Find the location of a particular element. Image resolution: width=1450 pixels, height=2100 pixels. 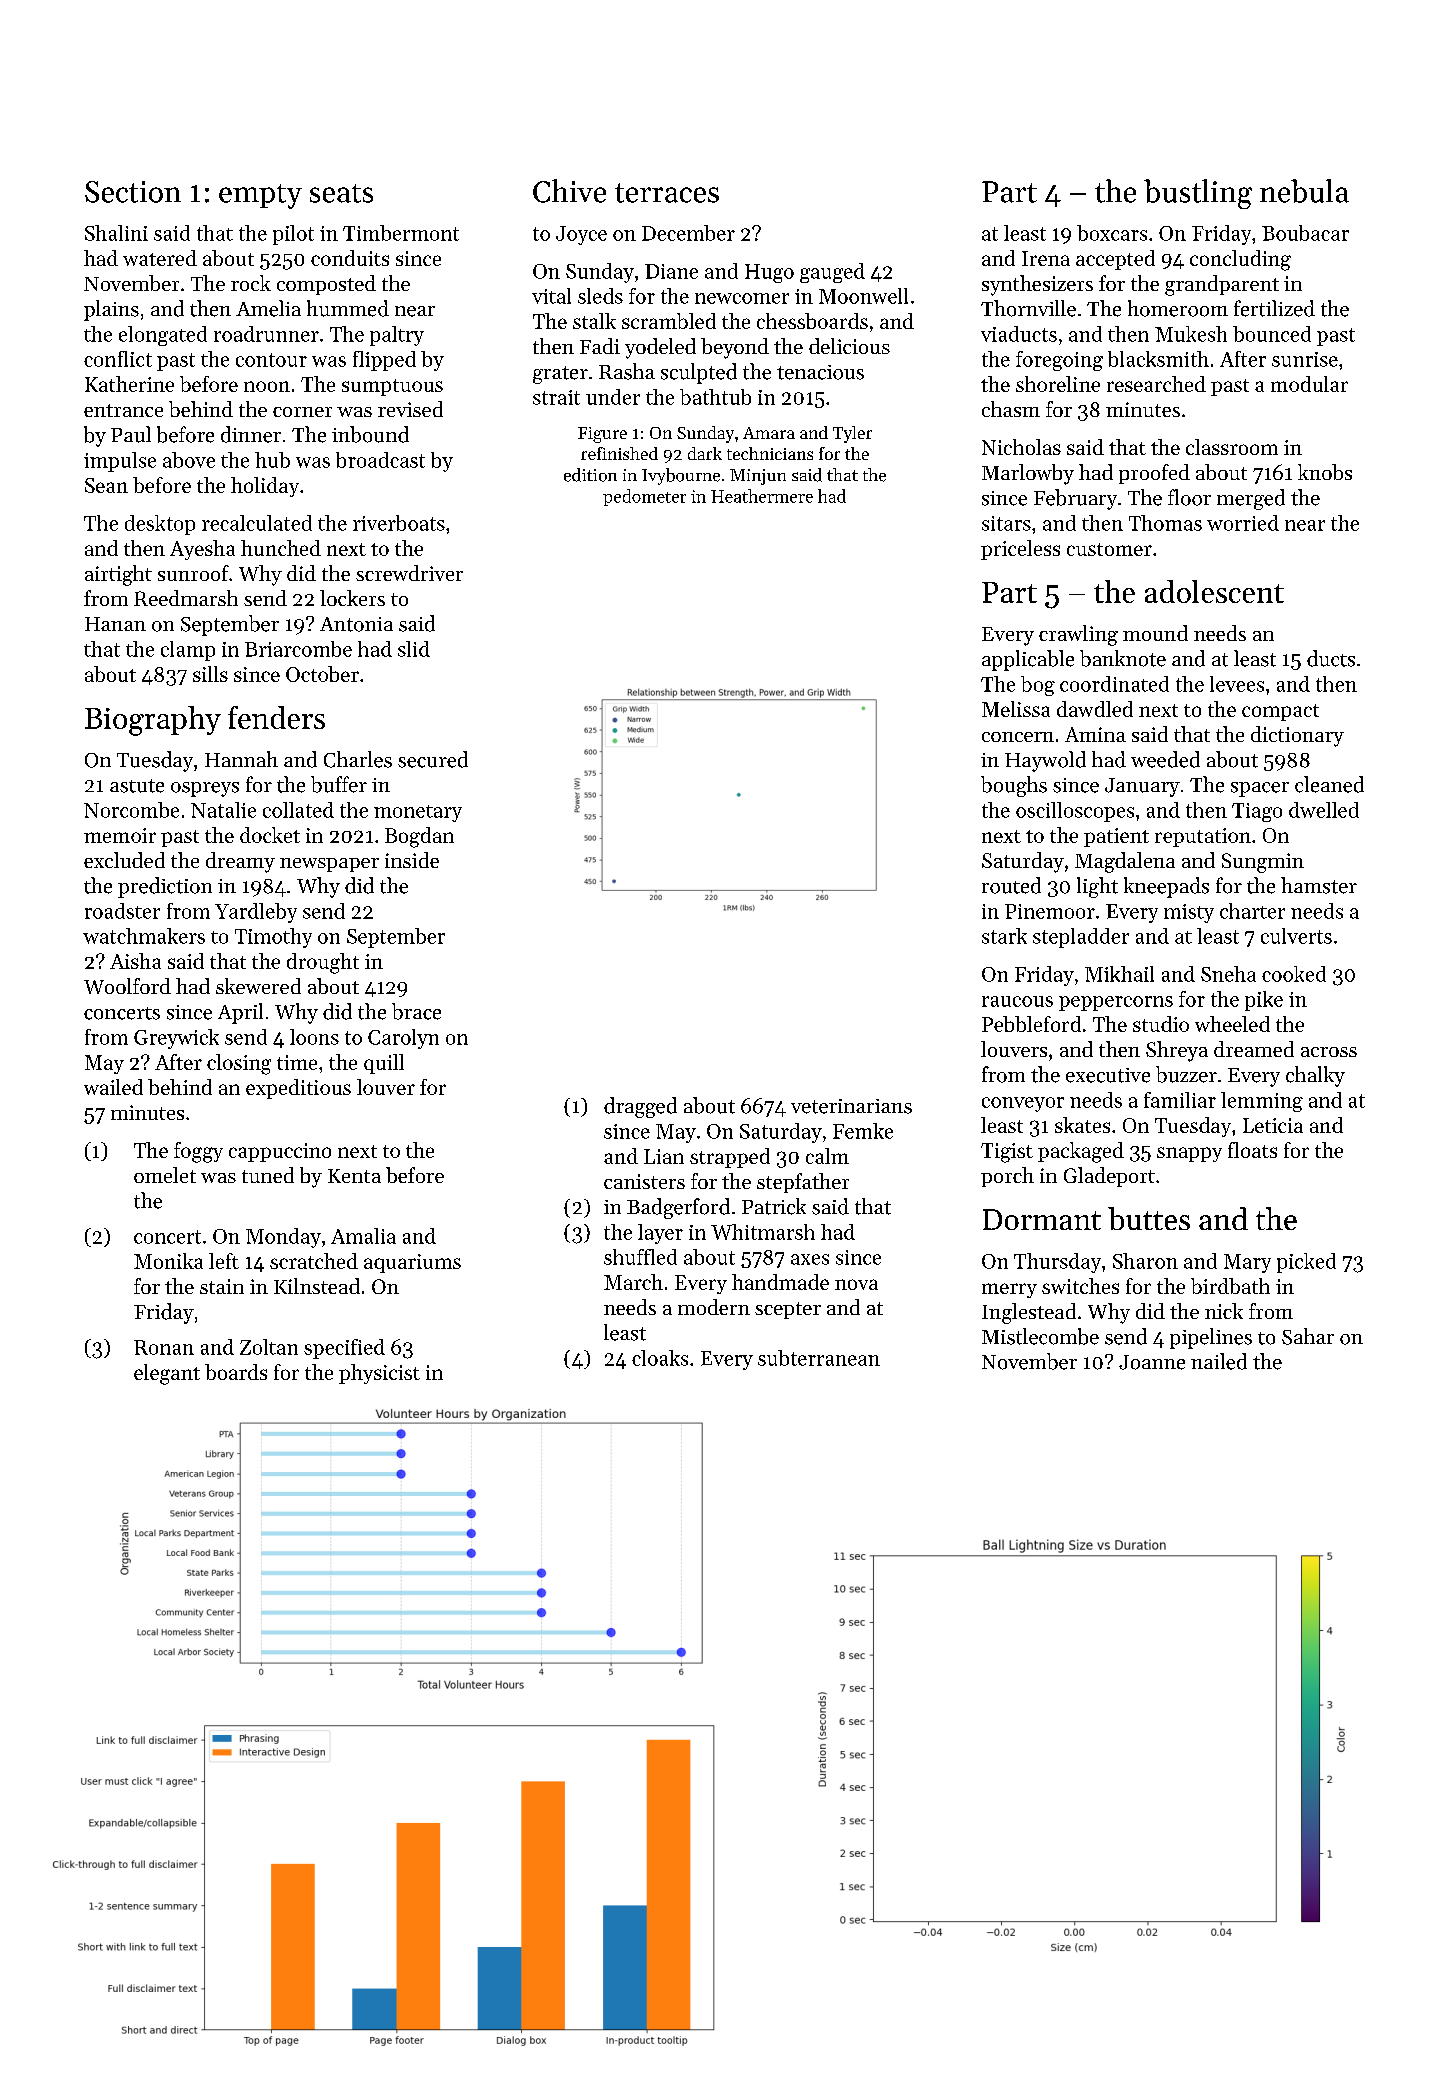

broadcast is located at coordinates (380, 460).
